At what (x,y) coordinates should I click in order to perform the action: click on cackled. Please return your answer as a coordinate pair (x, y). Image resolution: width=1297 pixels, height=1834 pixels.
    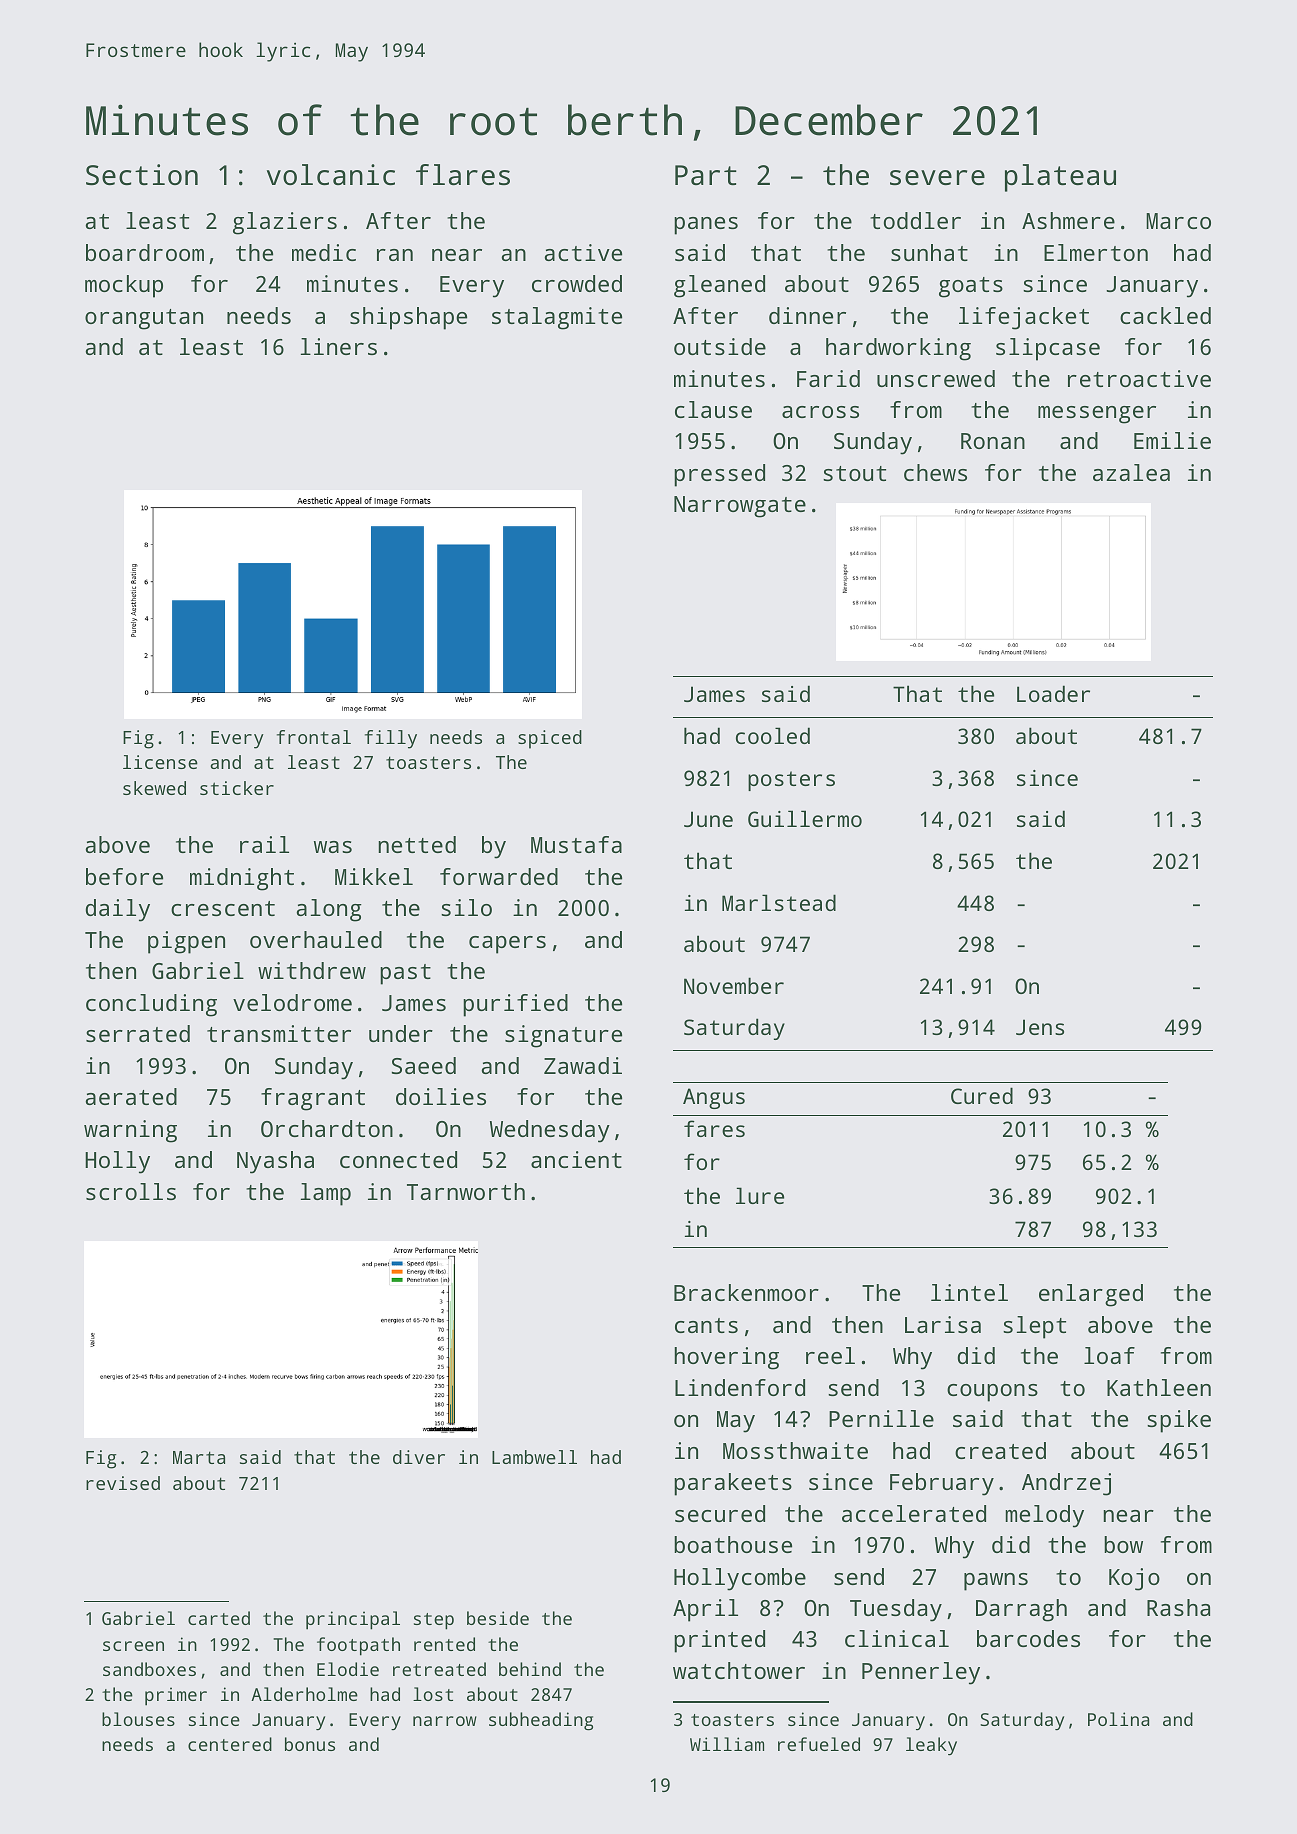
    Looking at the image, I should click on (1165, 315).
